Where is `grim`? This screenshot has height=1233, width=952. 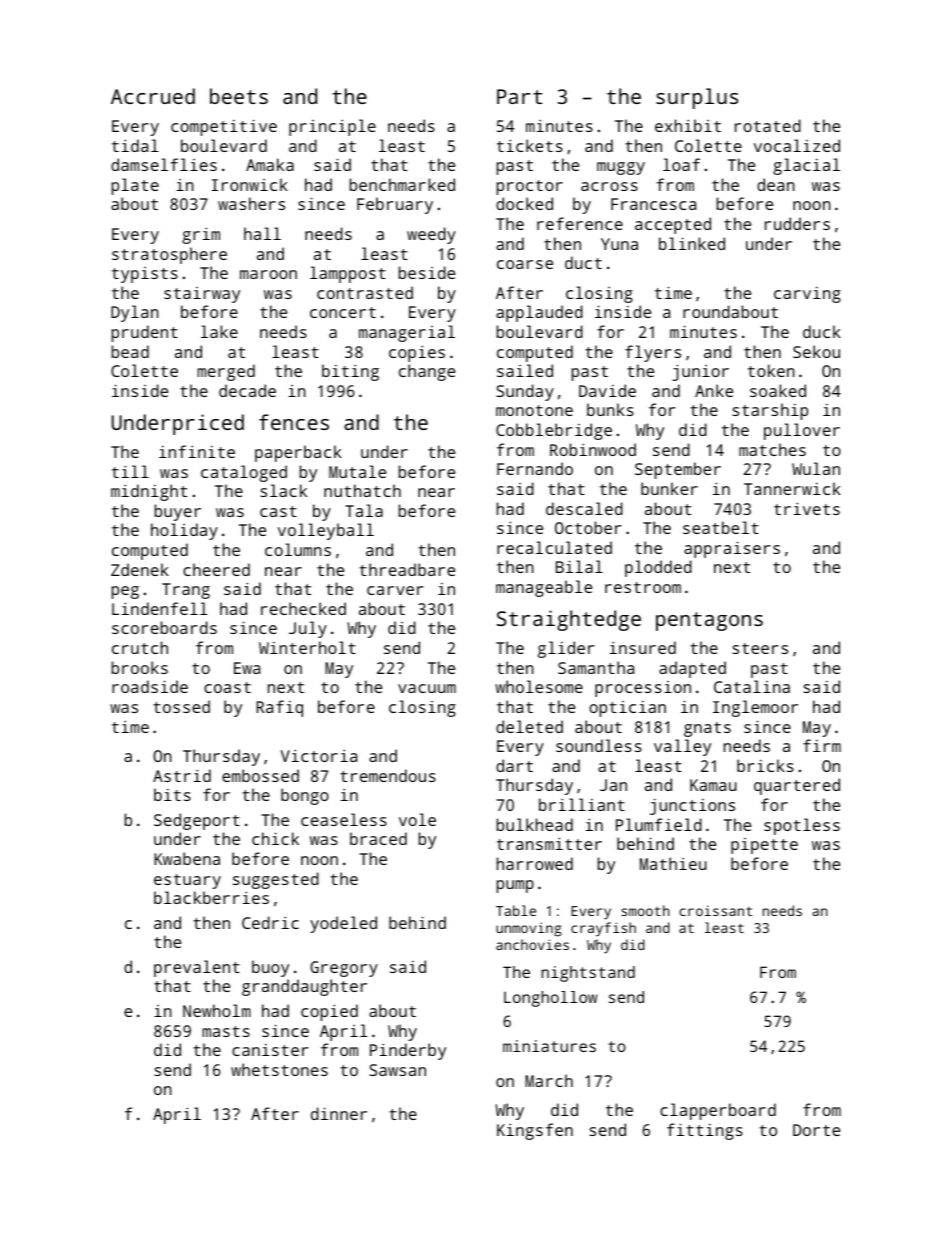 grim is located at coordinates (201, 235).
